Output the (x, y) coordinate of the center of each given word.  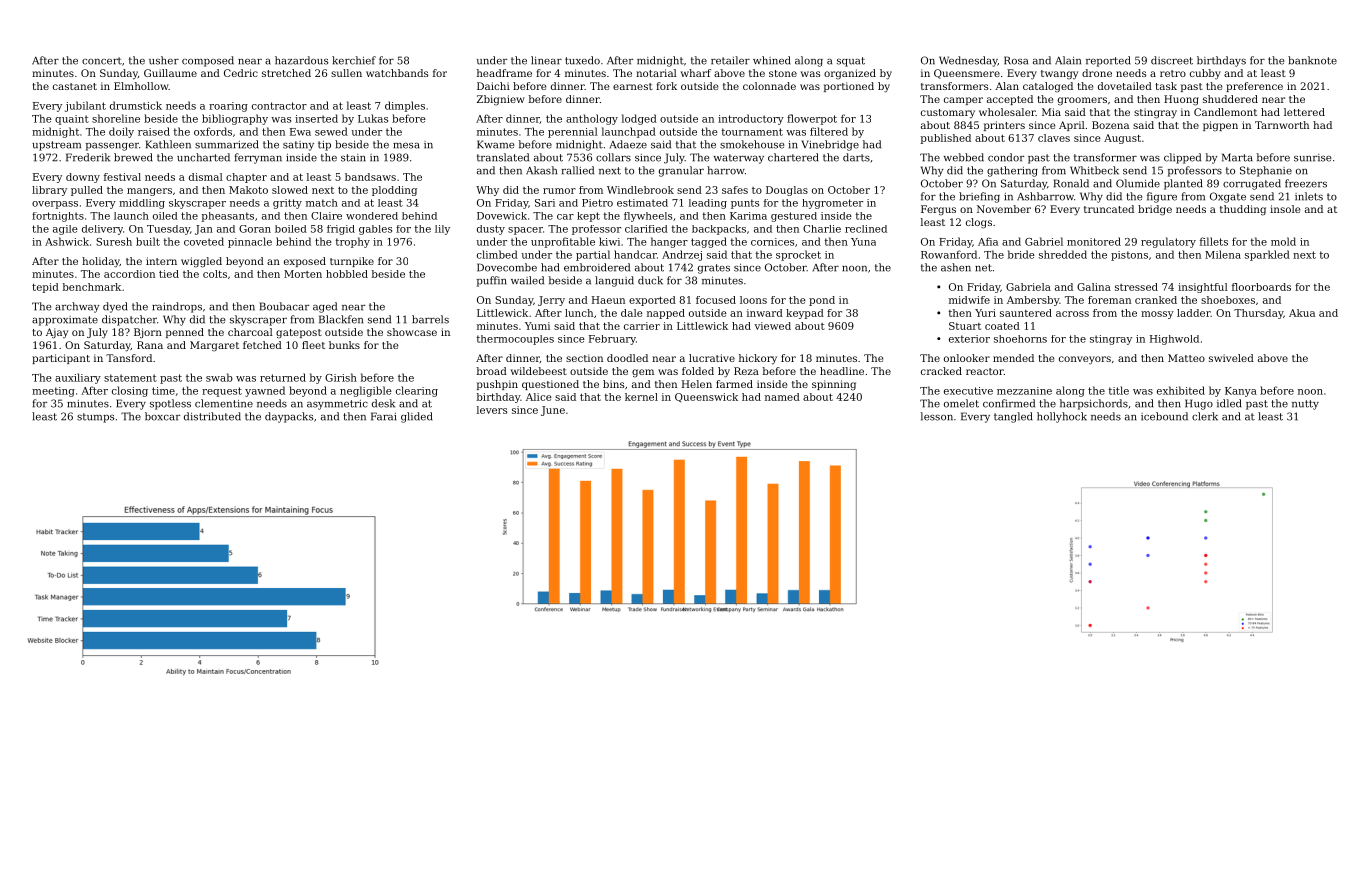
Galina (1094, 287)
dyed (115, 307)
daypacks (289, 417)
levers (492, 410)
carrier (642, 326)
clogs (979, 223)
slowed (290, 190)
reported (1108, 61)
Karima (748, 216)
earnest (633, 86)
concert (102, 61)
